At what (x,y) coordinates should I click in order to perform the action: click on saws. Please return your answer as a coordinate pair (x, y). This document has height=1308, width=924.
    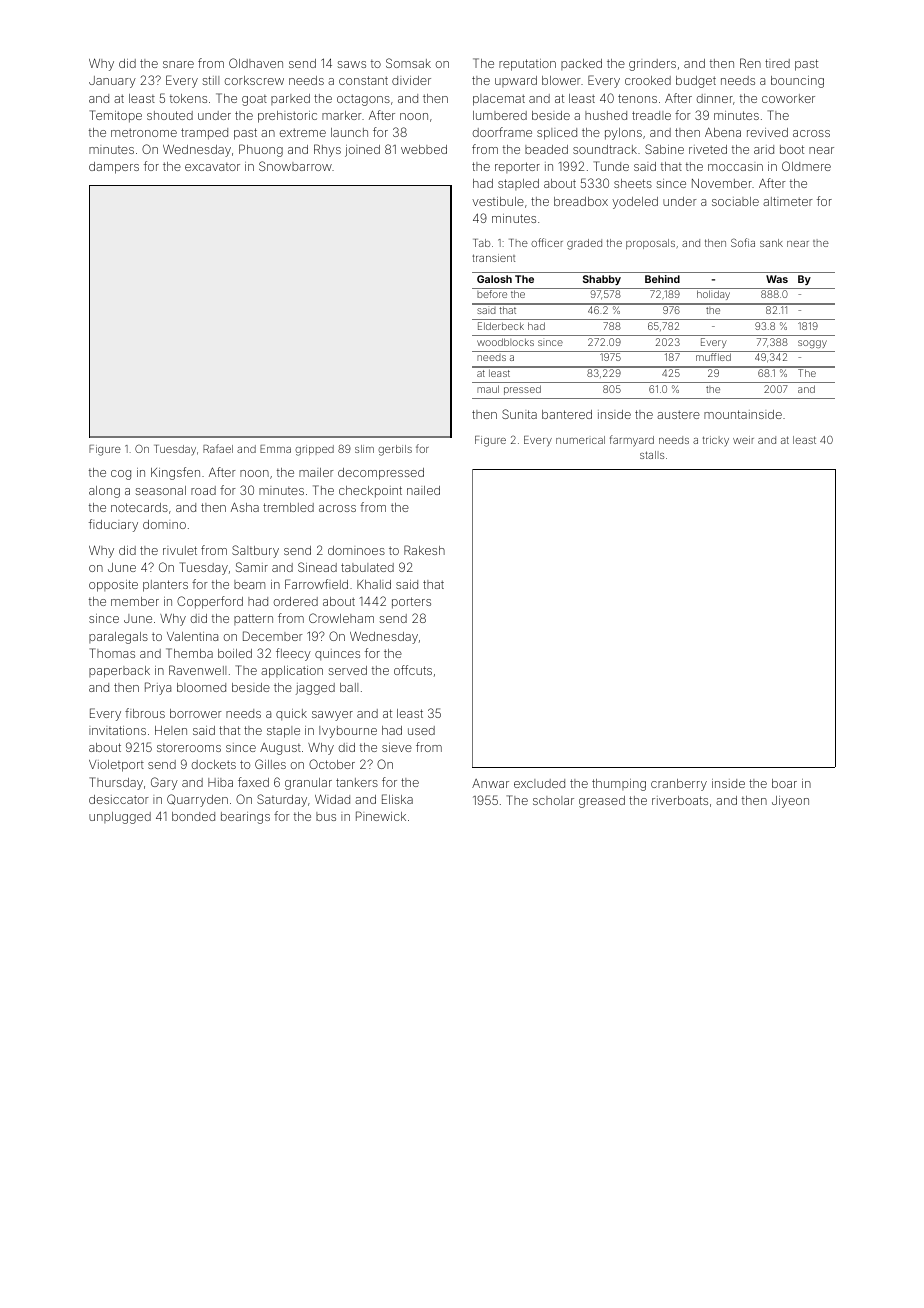
    Looking at the image, I should click on (351, 64).
